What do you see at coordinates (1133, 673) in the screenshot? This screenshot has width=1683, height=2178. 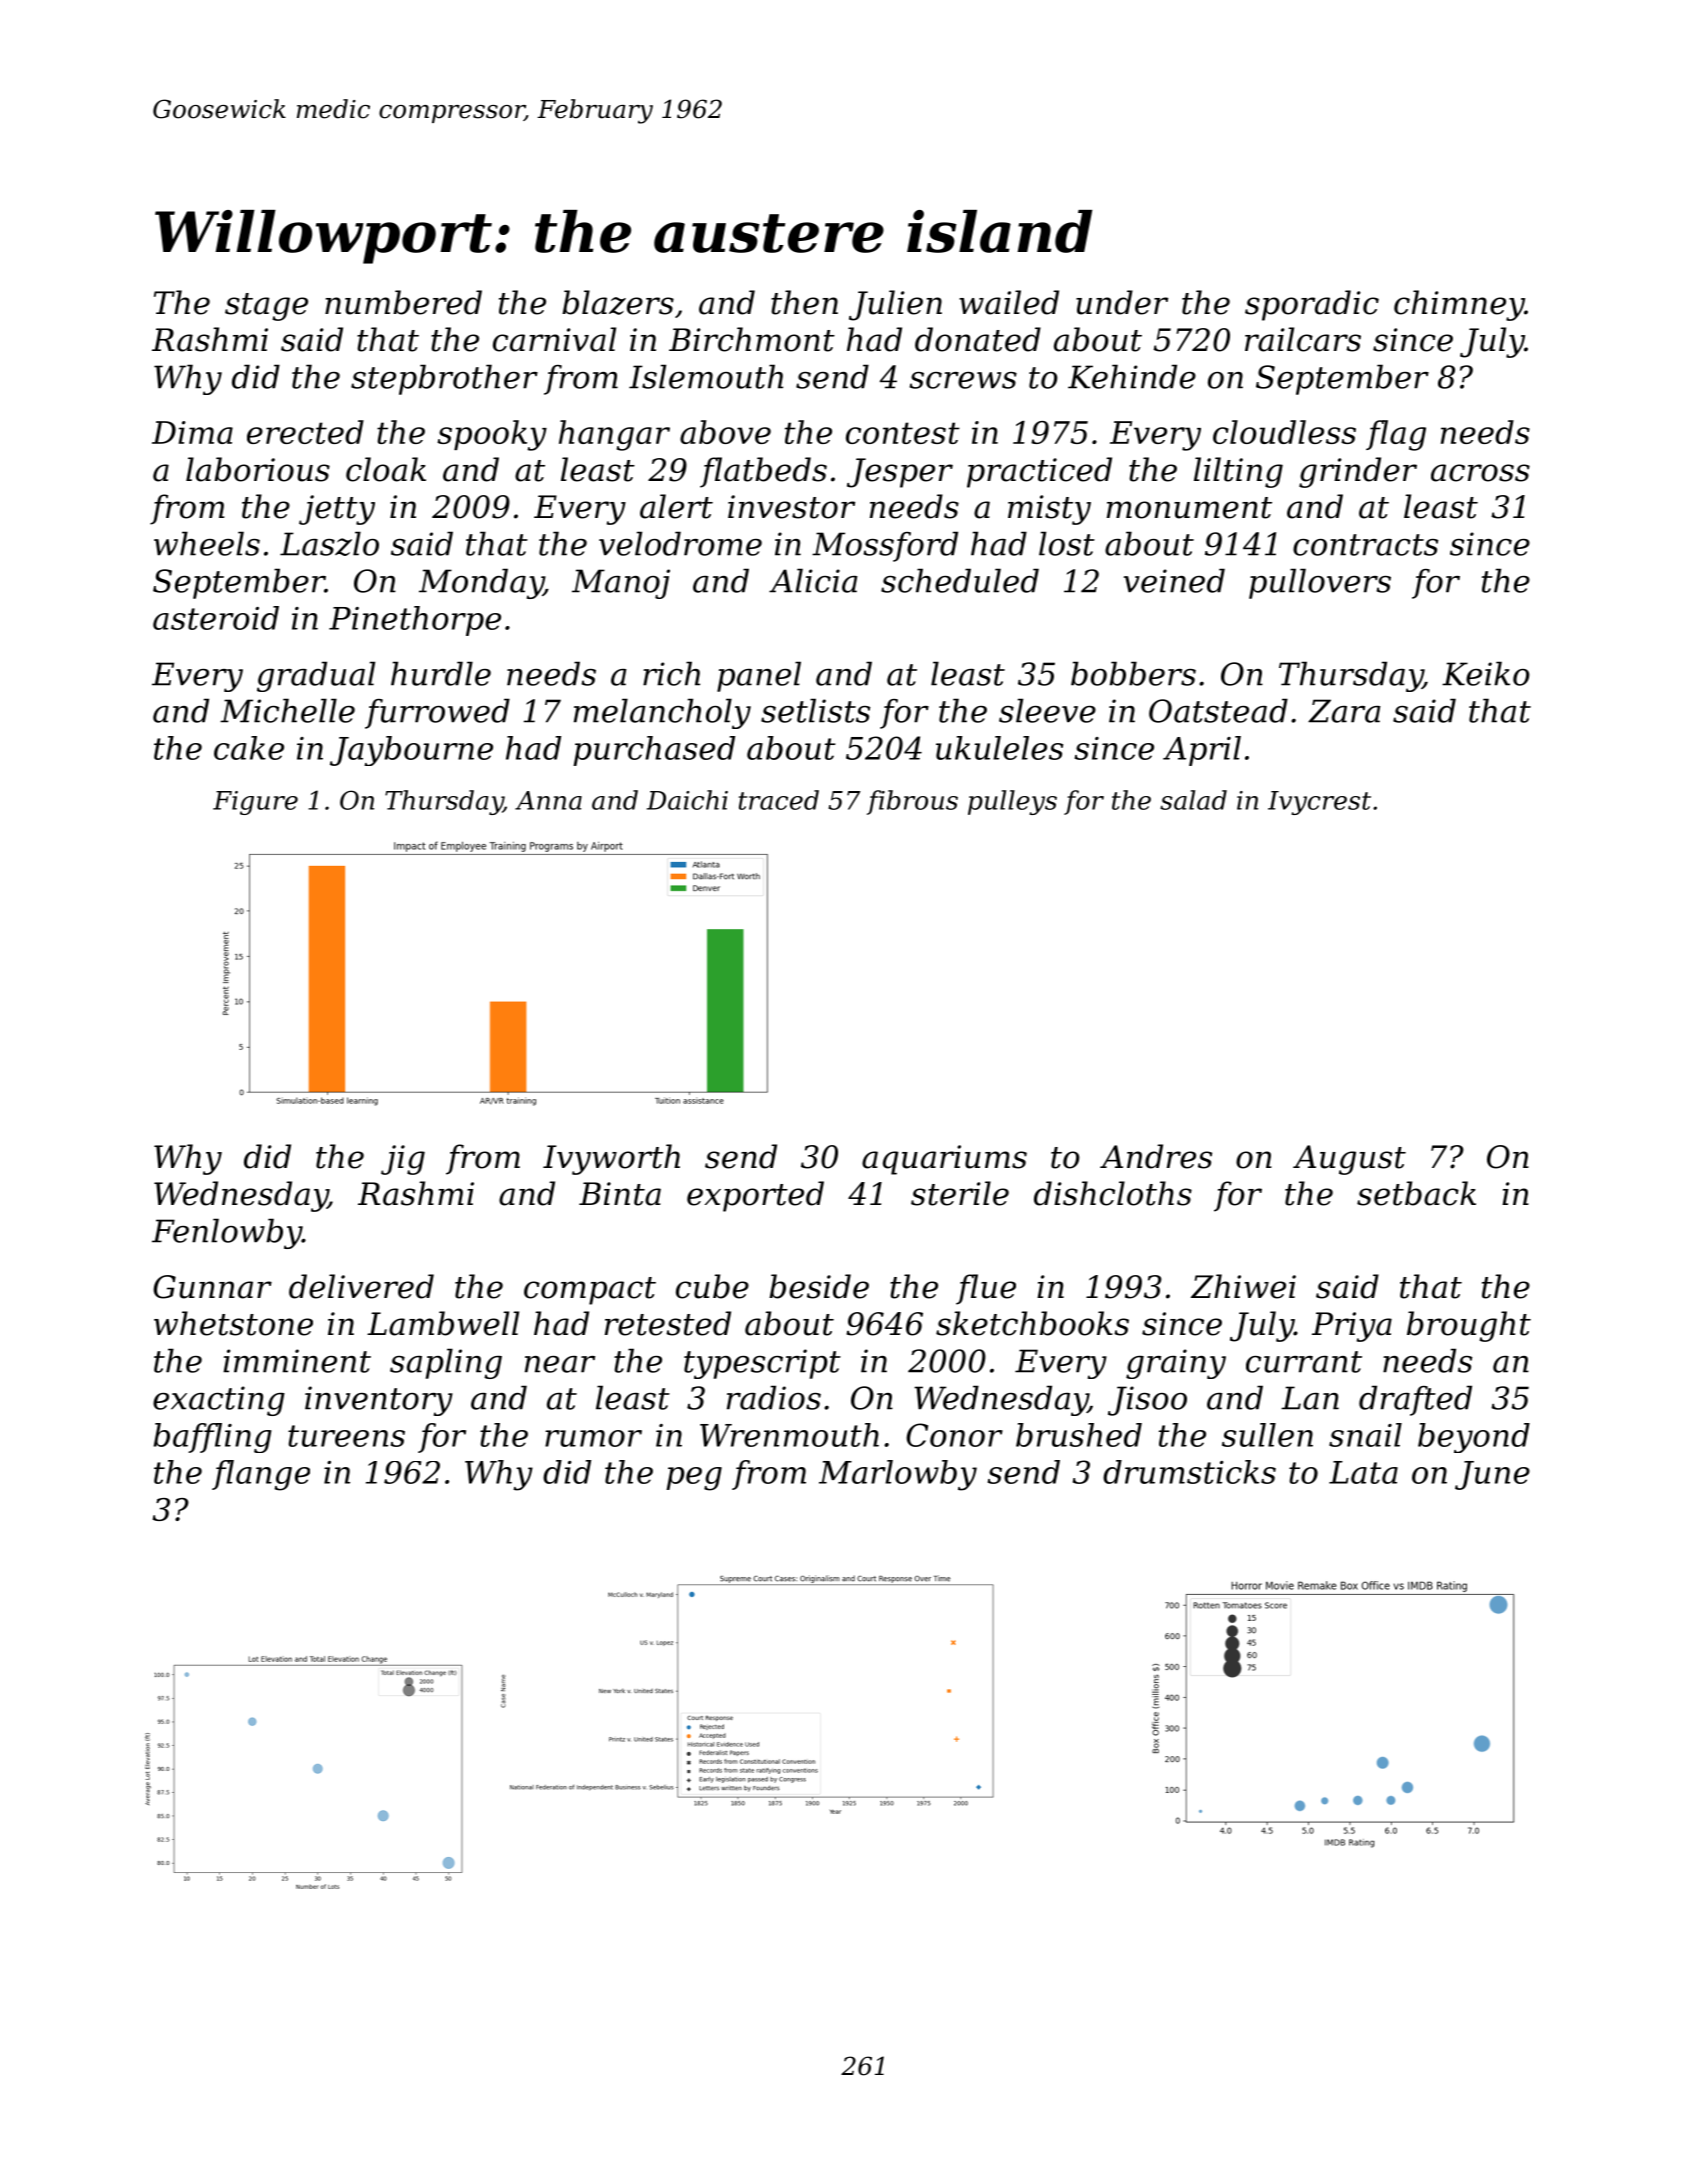 I see `bobbers` at bounding box center [1133, 673].
